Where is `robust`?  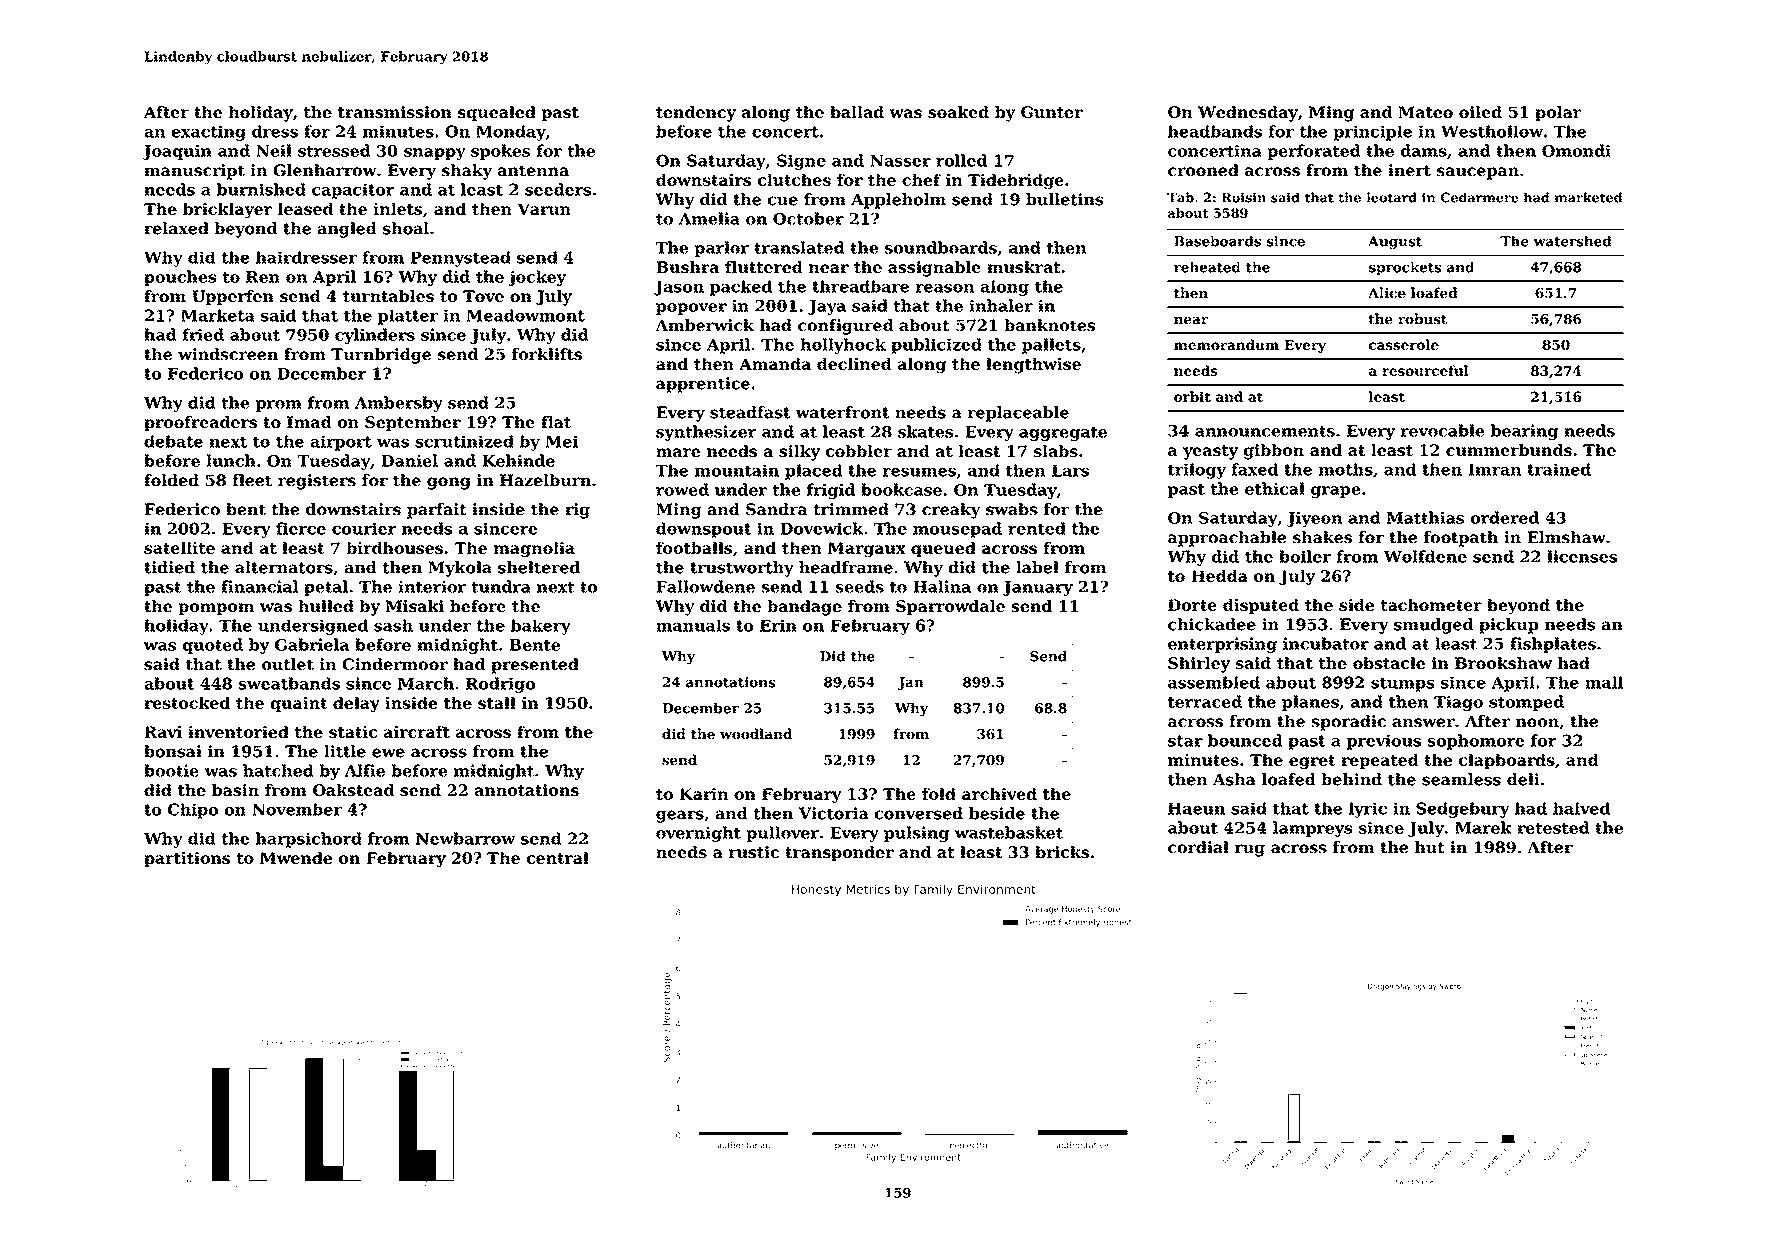
robust is located at coordinates (1422, 318).
